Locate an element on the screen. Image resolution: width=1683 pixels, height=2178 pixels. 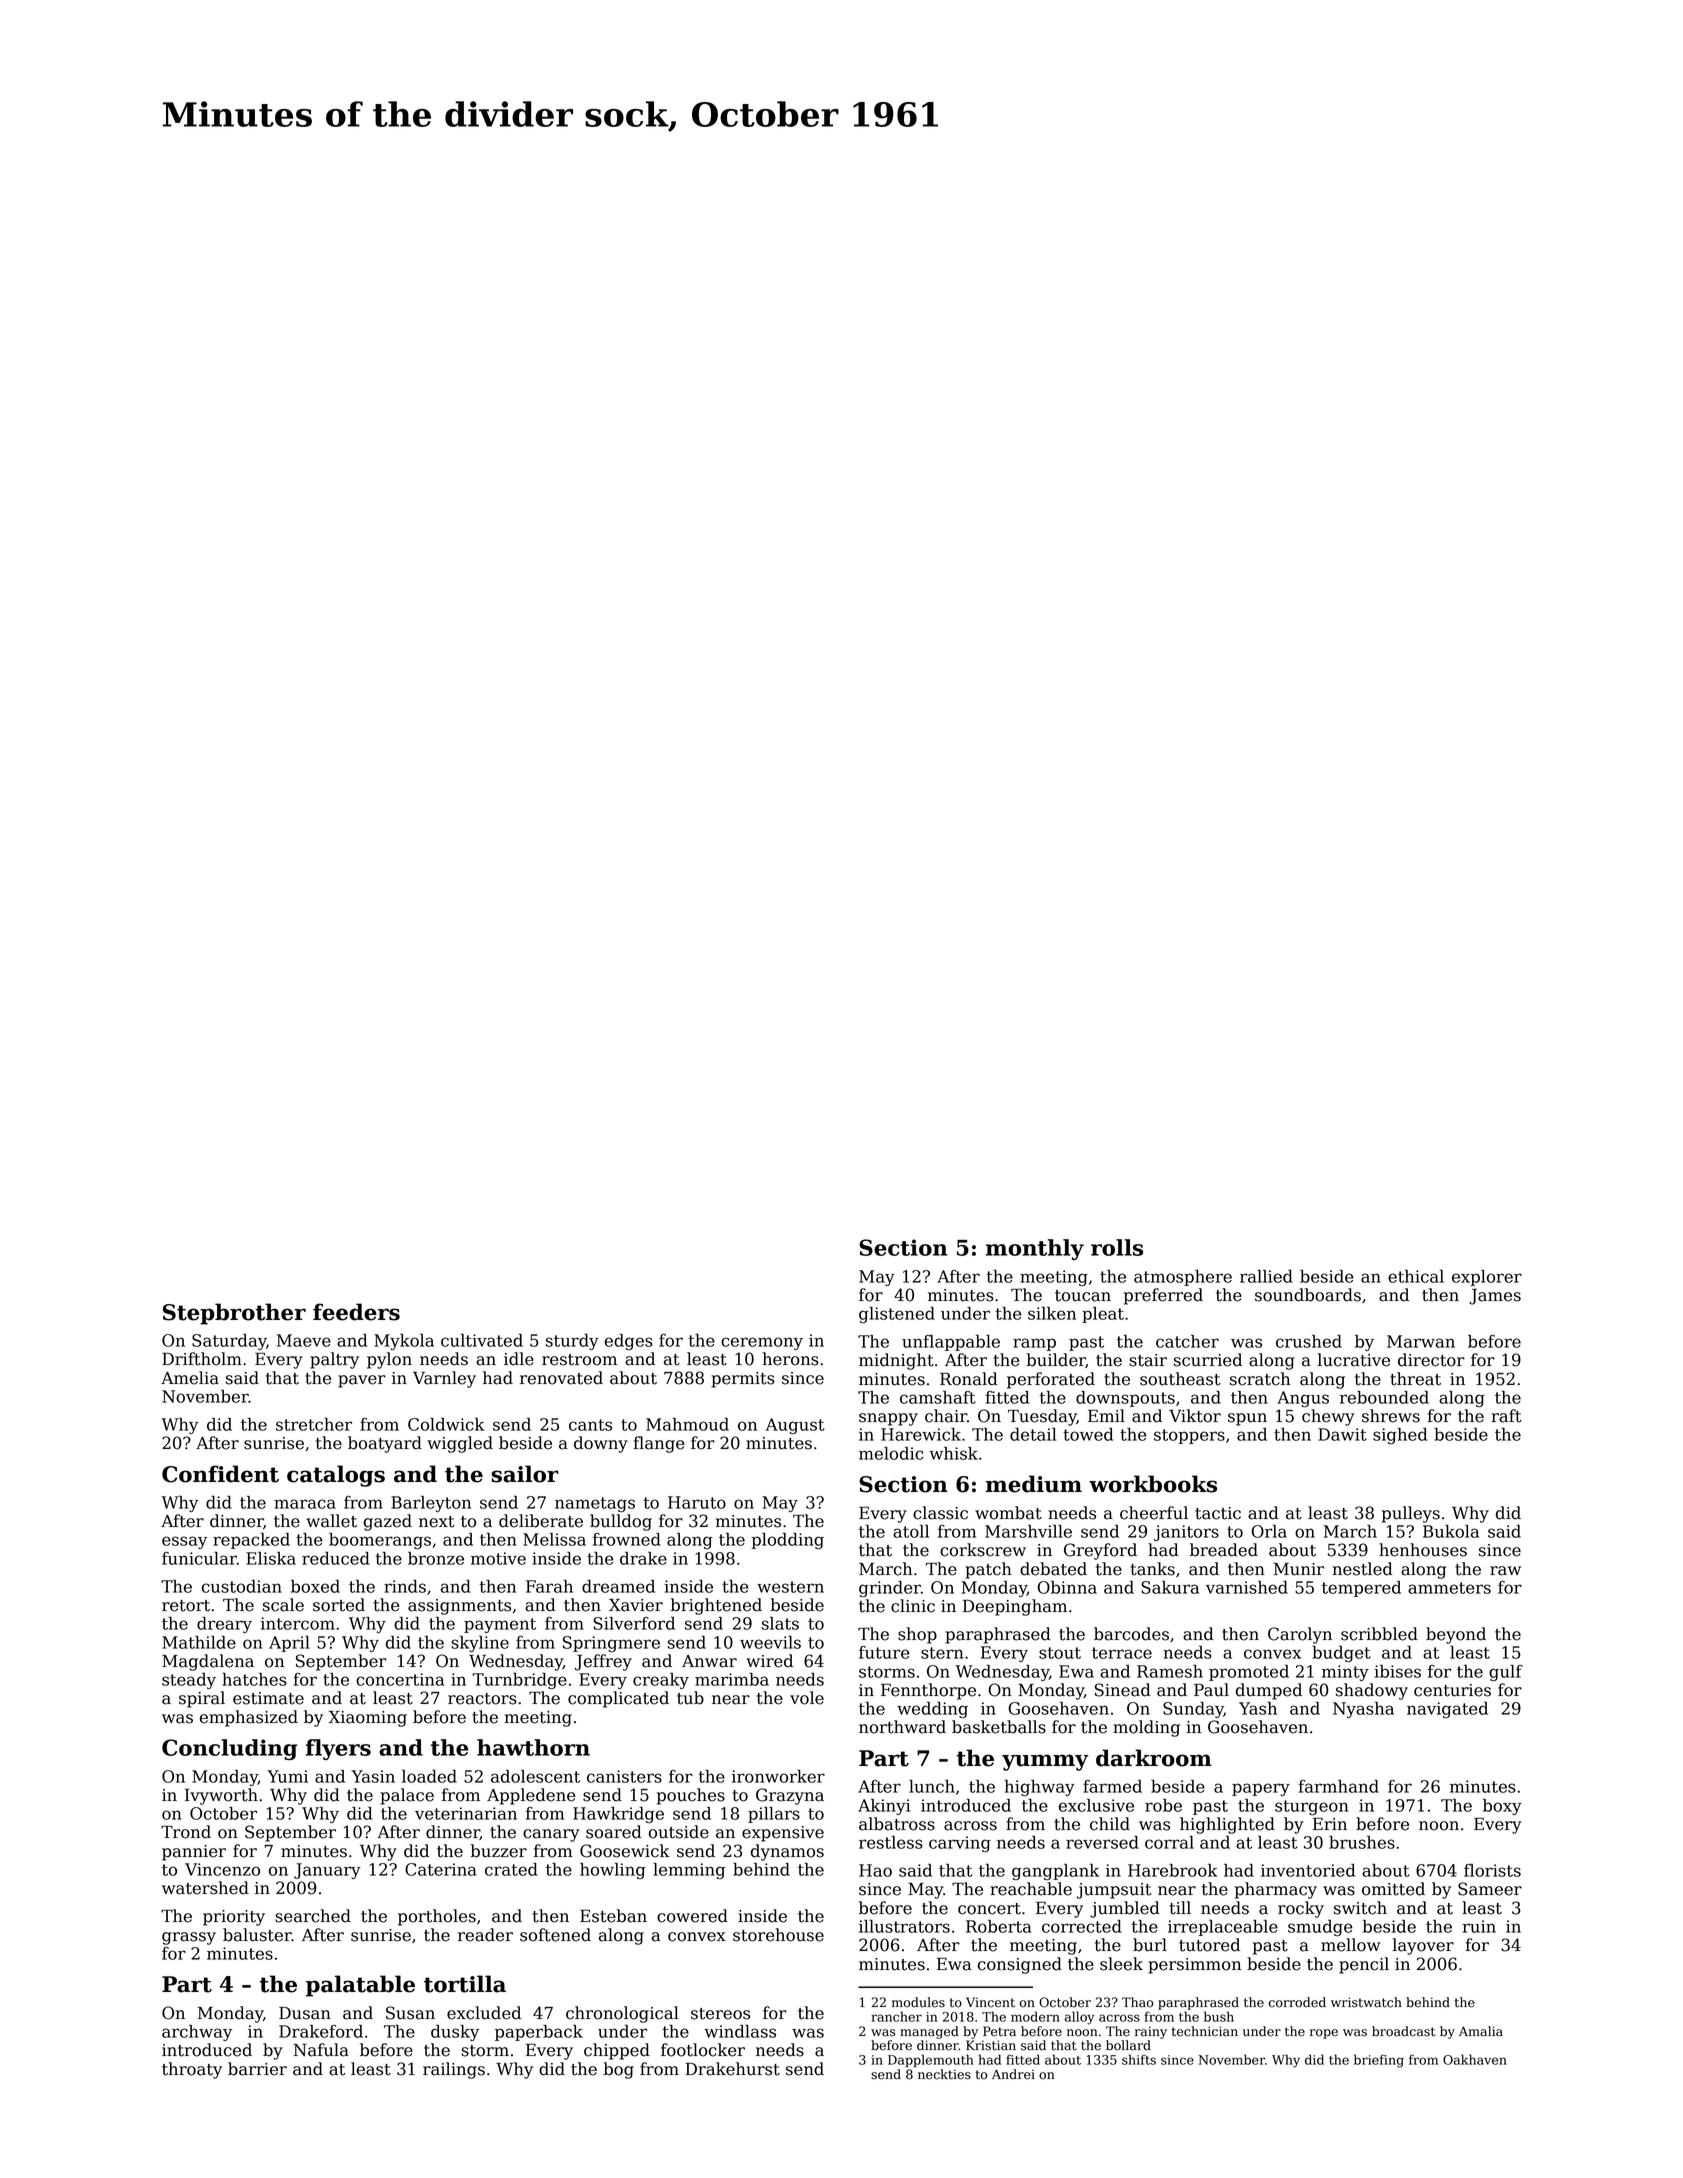
Nafula is located at coordinates (321, 2050).
